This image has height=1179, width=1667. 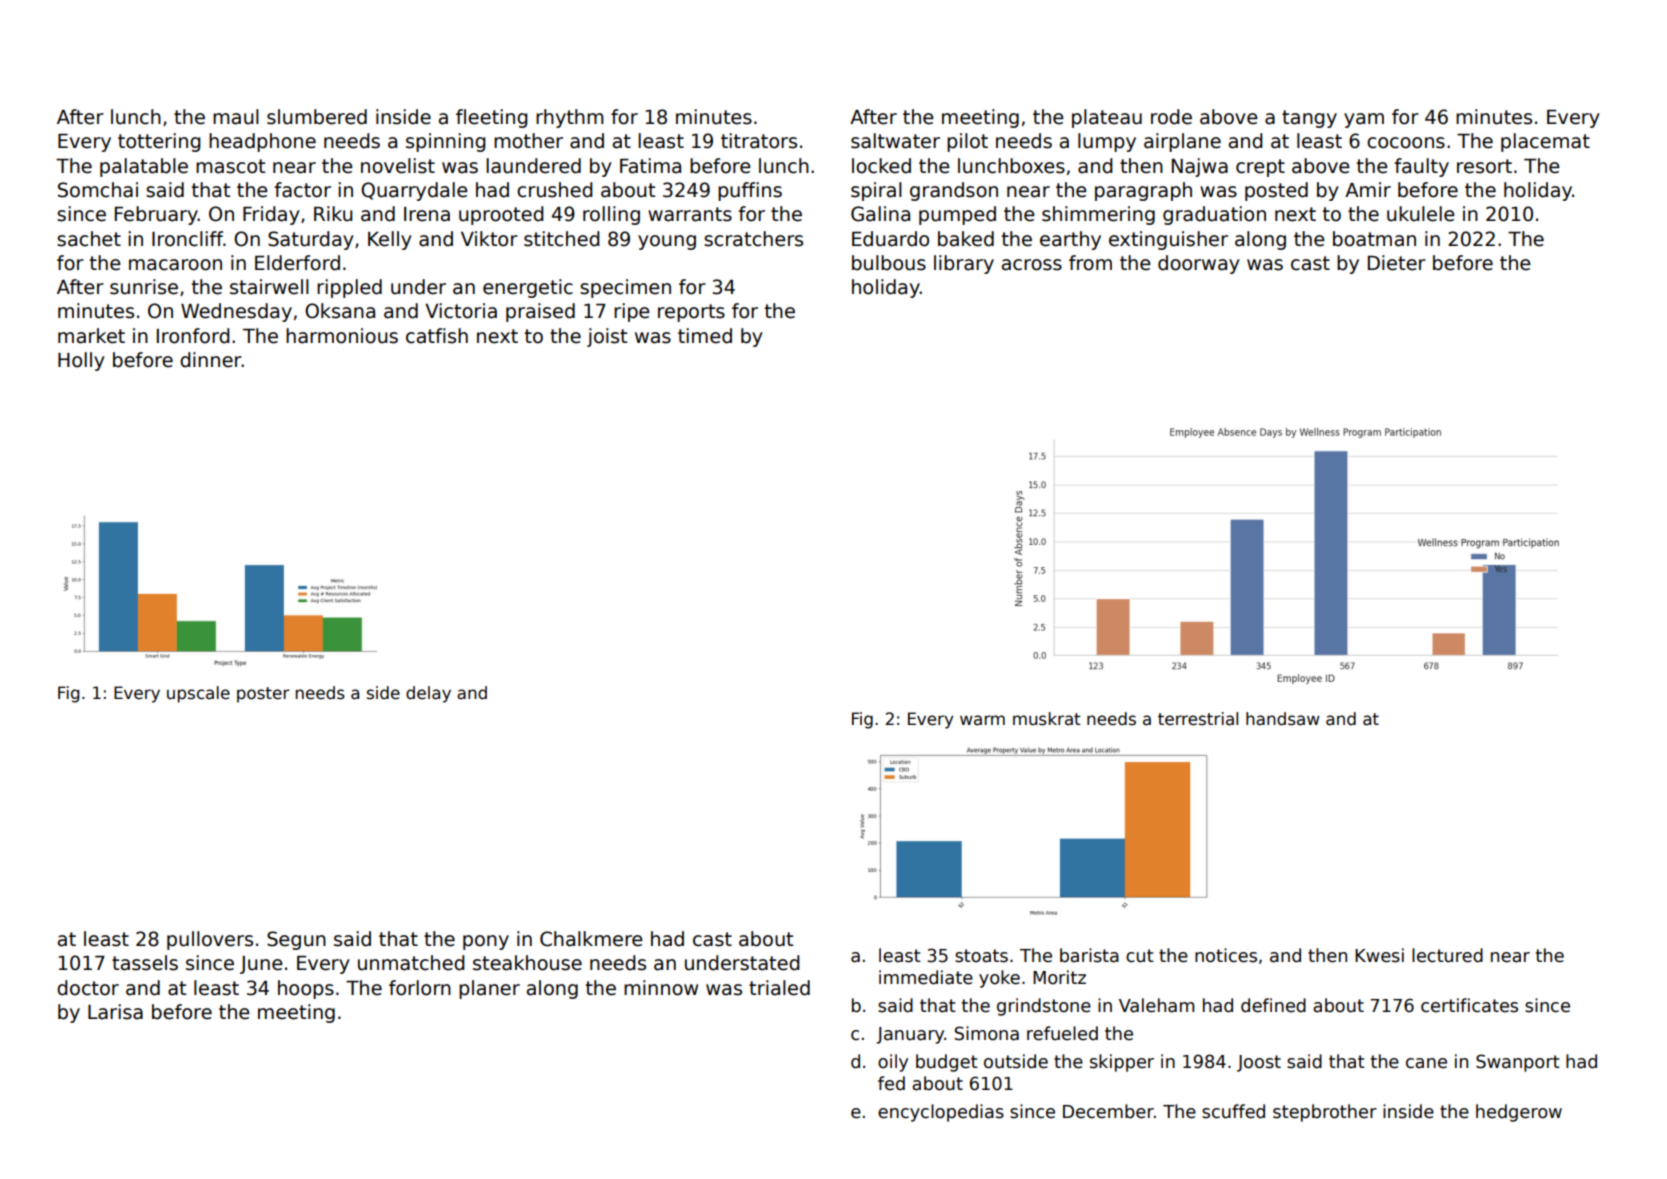 What do you see at coordinates (198, 694) in the image?
I see `upscale` at bounding box center [198, 694].
